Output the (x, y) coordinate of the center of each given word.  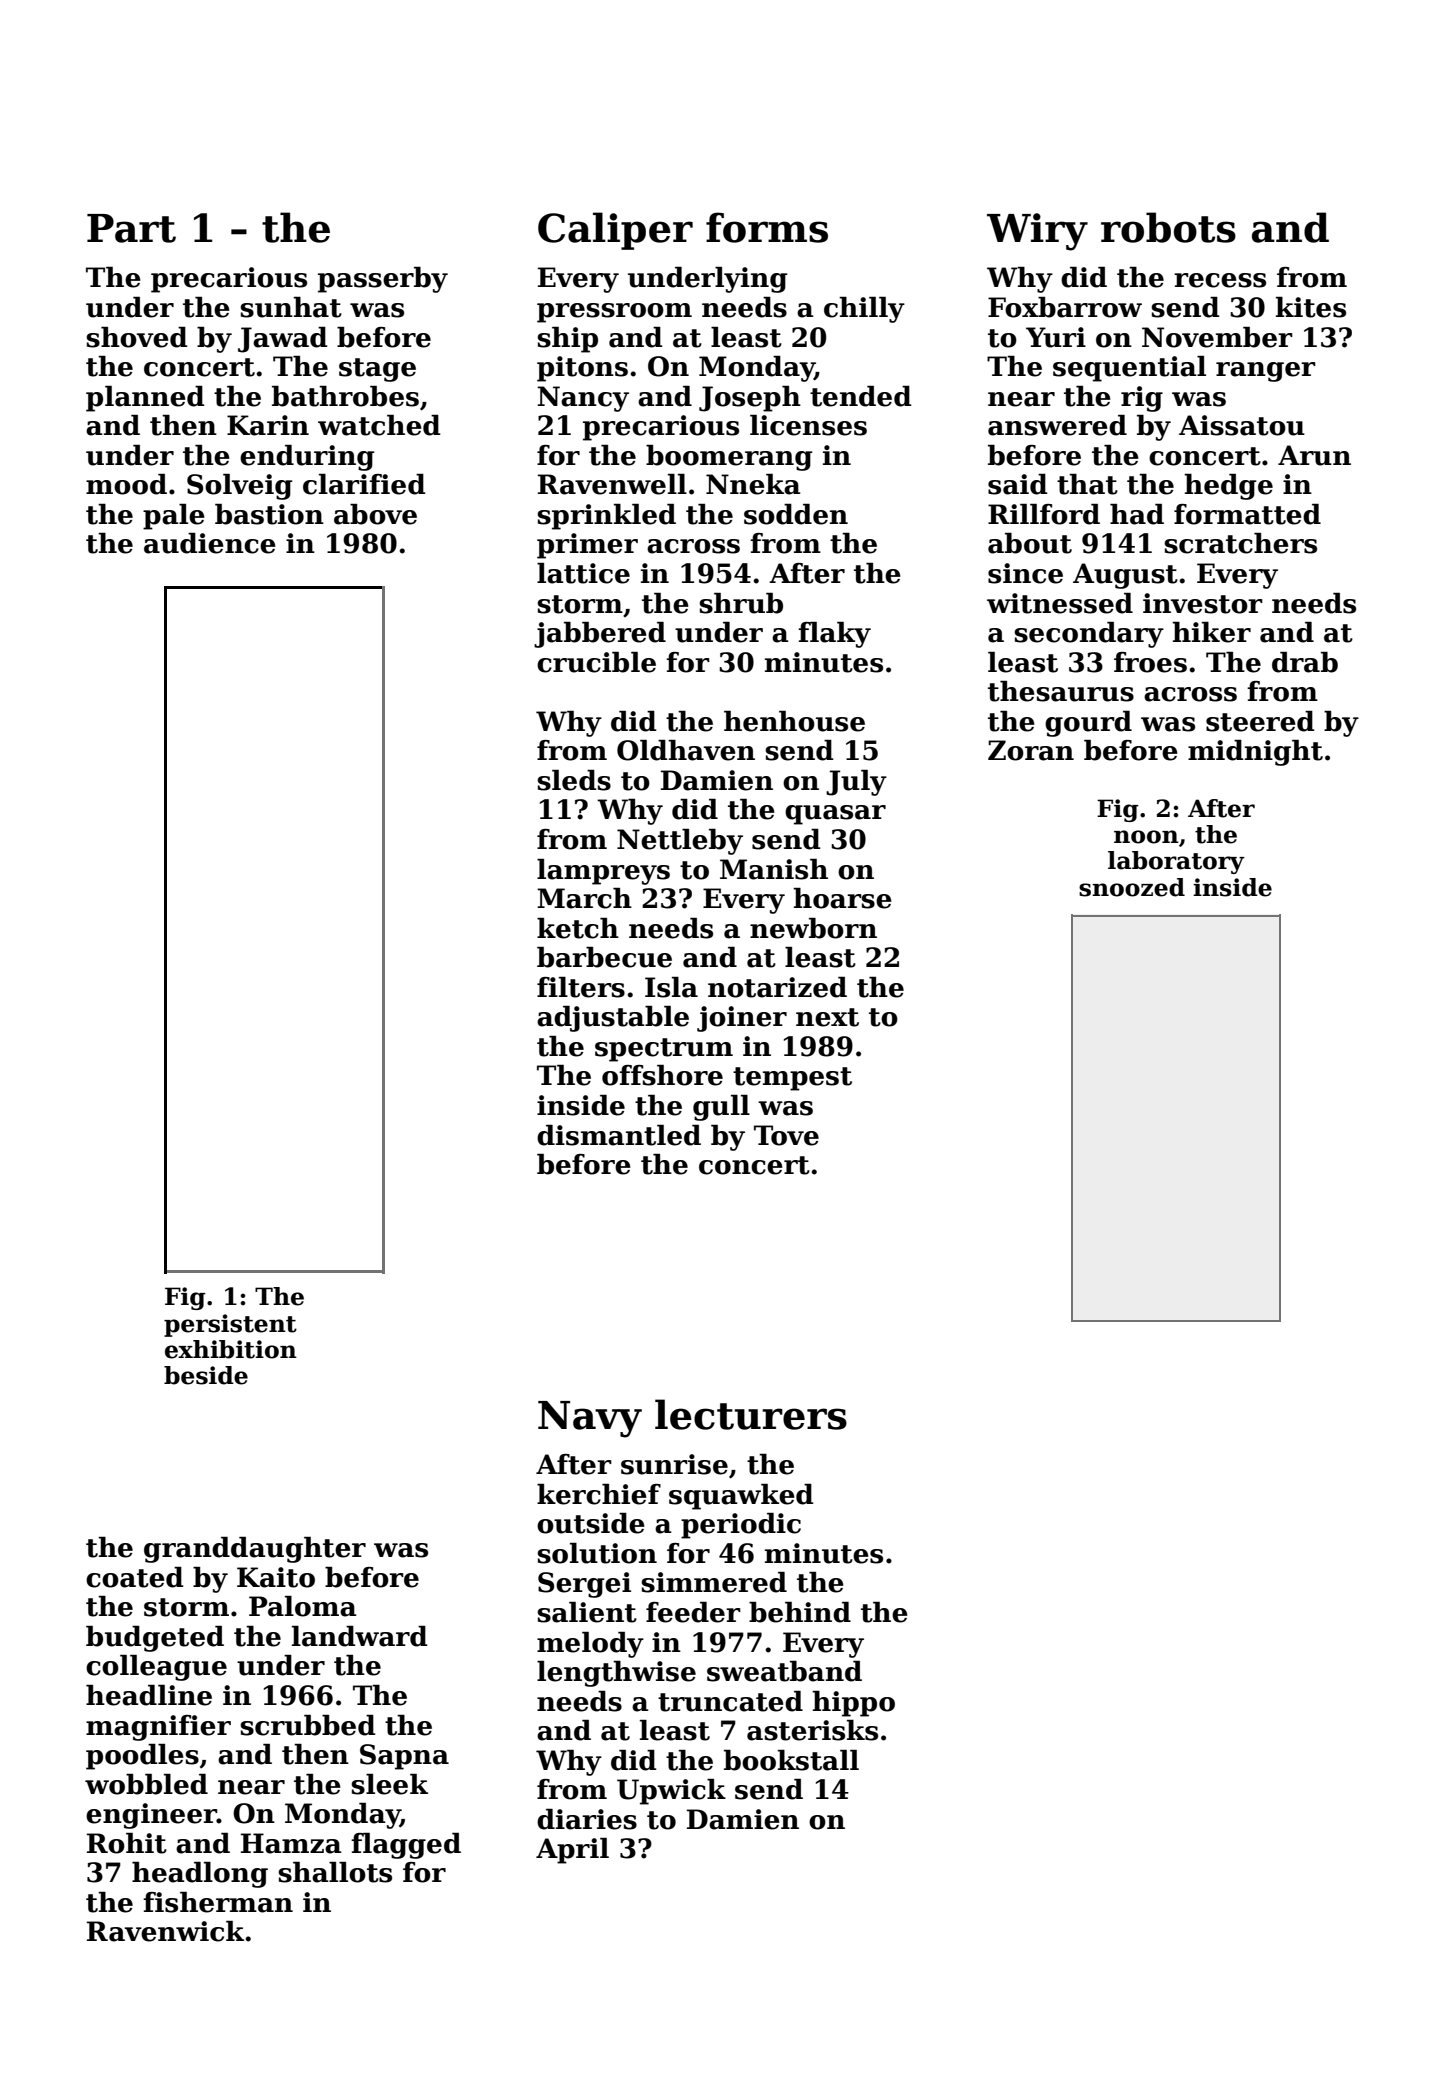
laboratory (1176, 862)
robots (1168, 227)
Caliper (615, 231)
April (572, 1851)
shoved (137, 337)
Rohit (127, 1843)
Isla (671, 987)
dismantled (619, 1135)
